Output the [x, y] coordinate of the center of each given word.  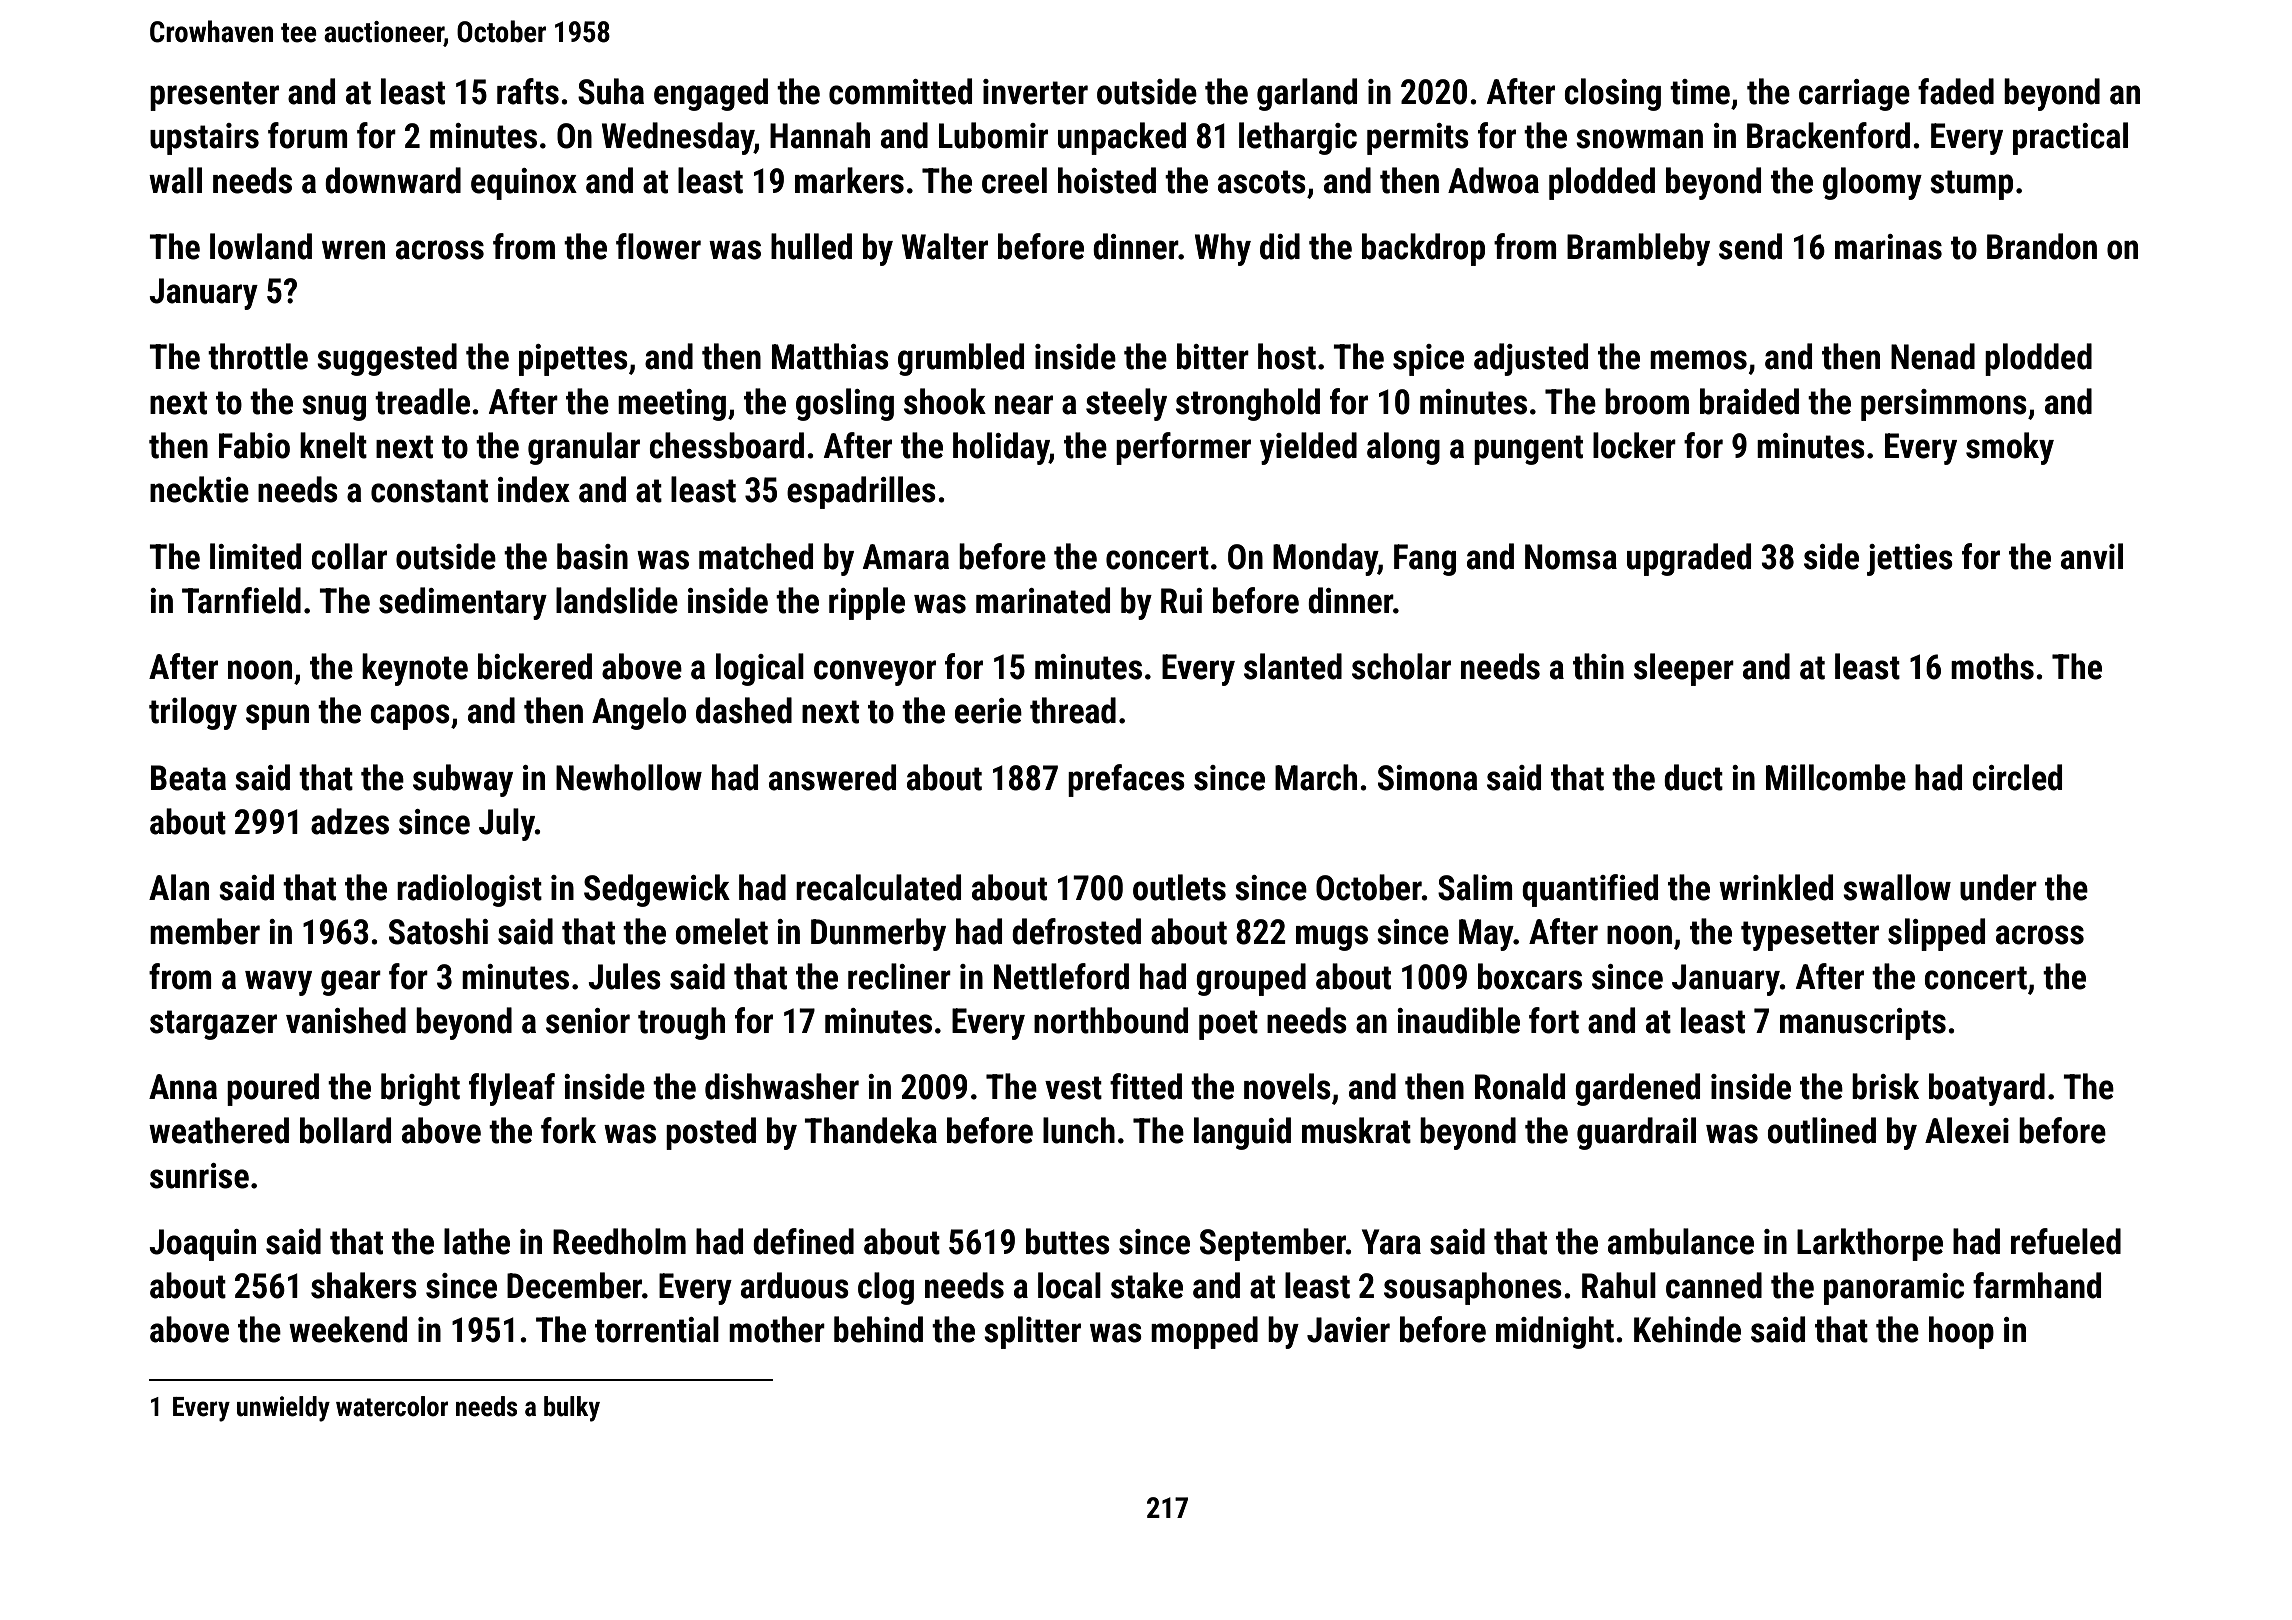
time [1700, 92]
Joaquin [202, 1245]
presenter [214, 96]
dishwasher [782, 1086]
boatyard [1987, 1089]
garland [1307, 94]
